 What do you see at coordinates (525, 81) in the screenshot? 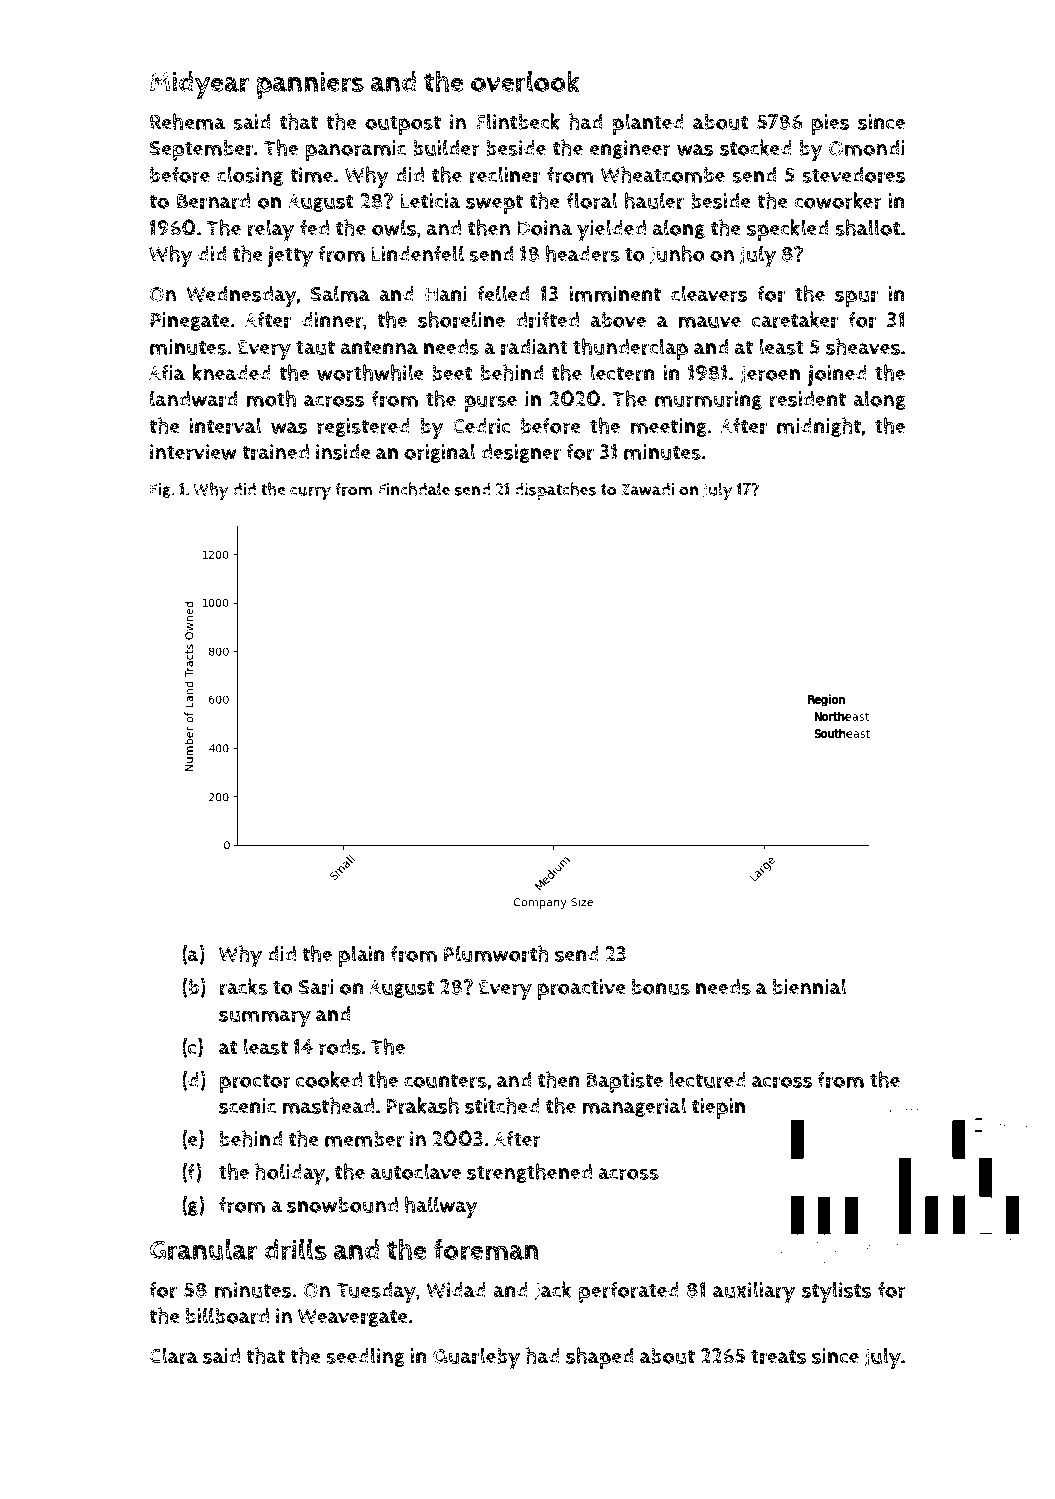
I see `overlook` at bounding box center [525, 81].
